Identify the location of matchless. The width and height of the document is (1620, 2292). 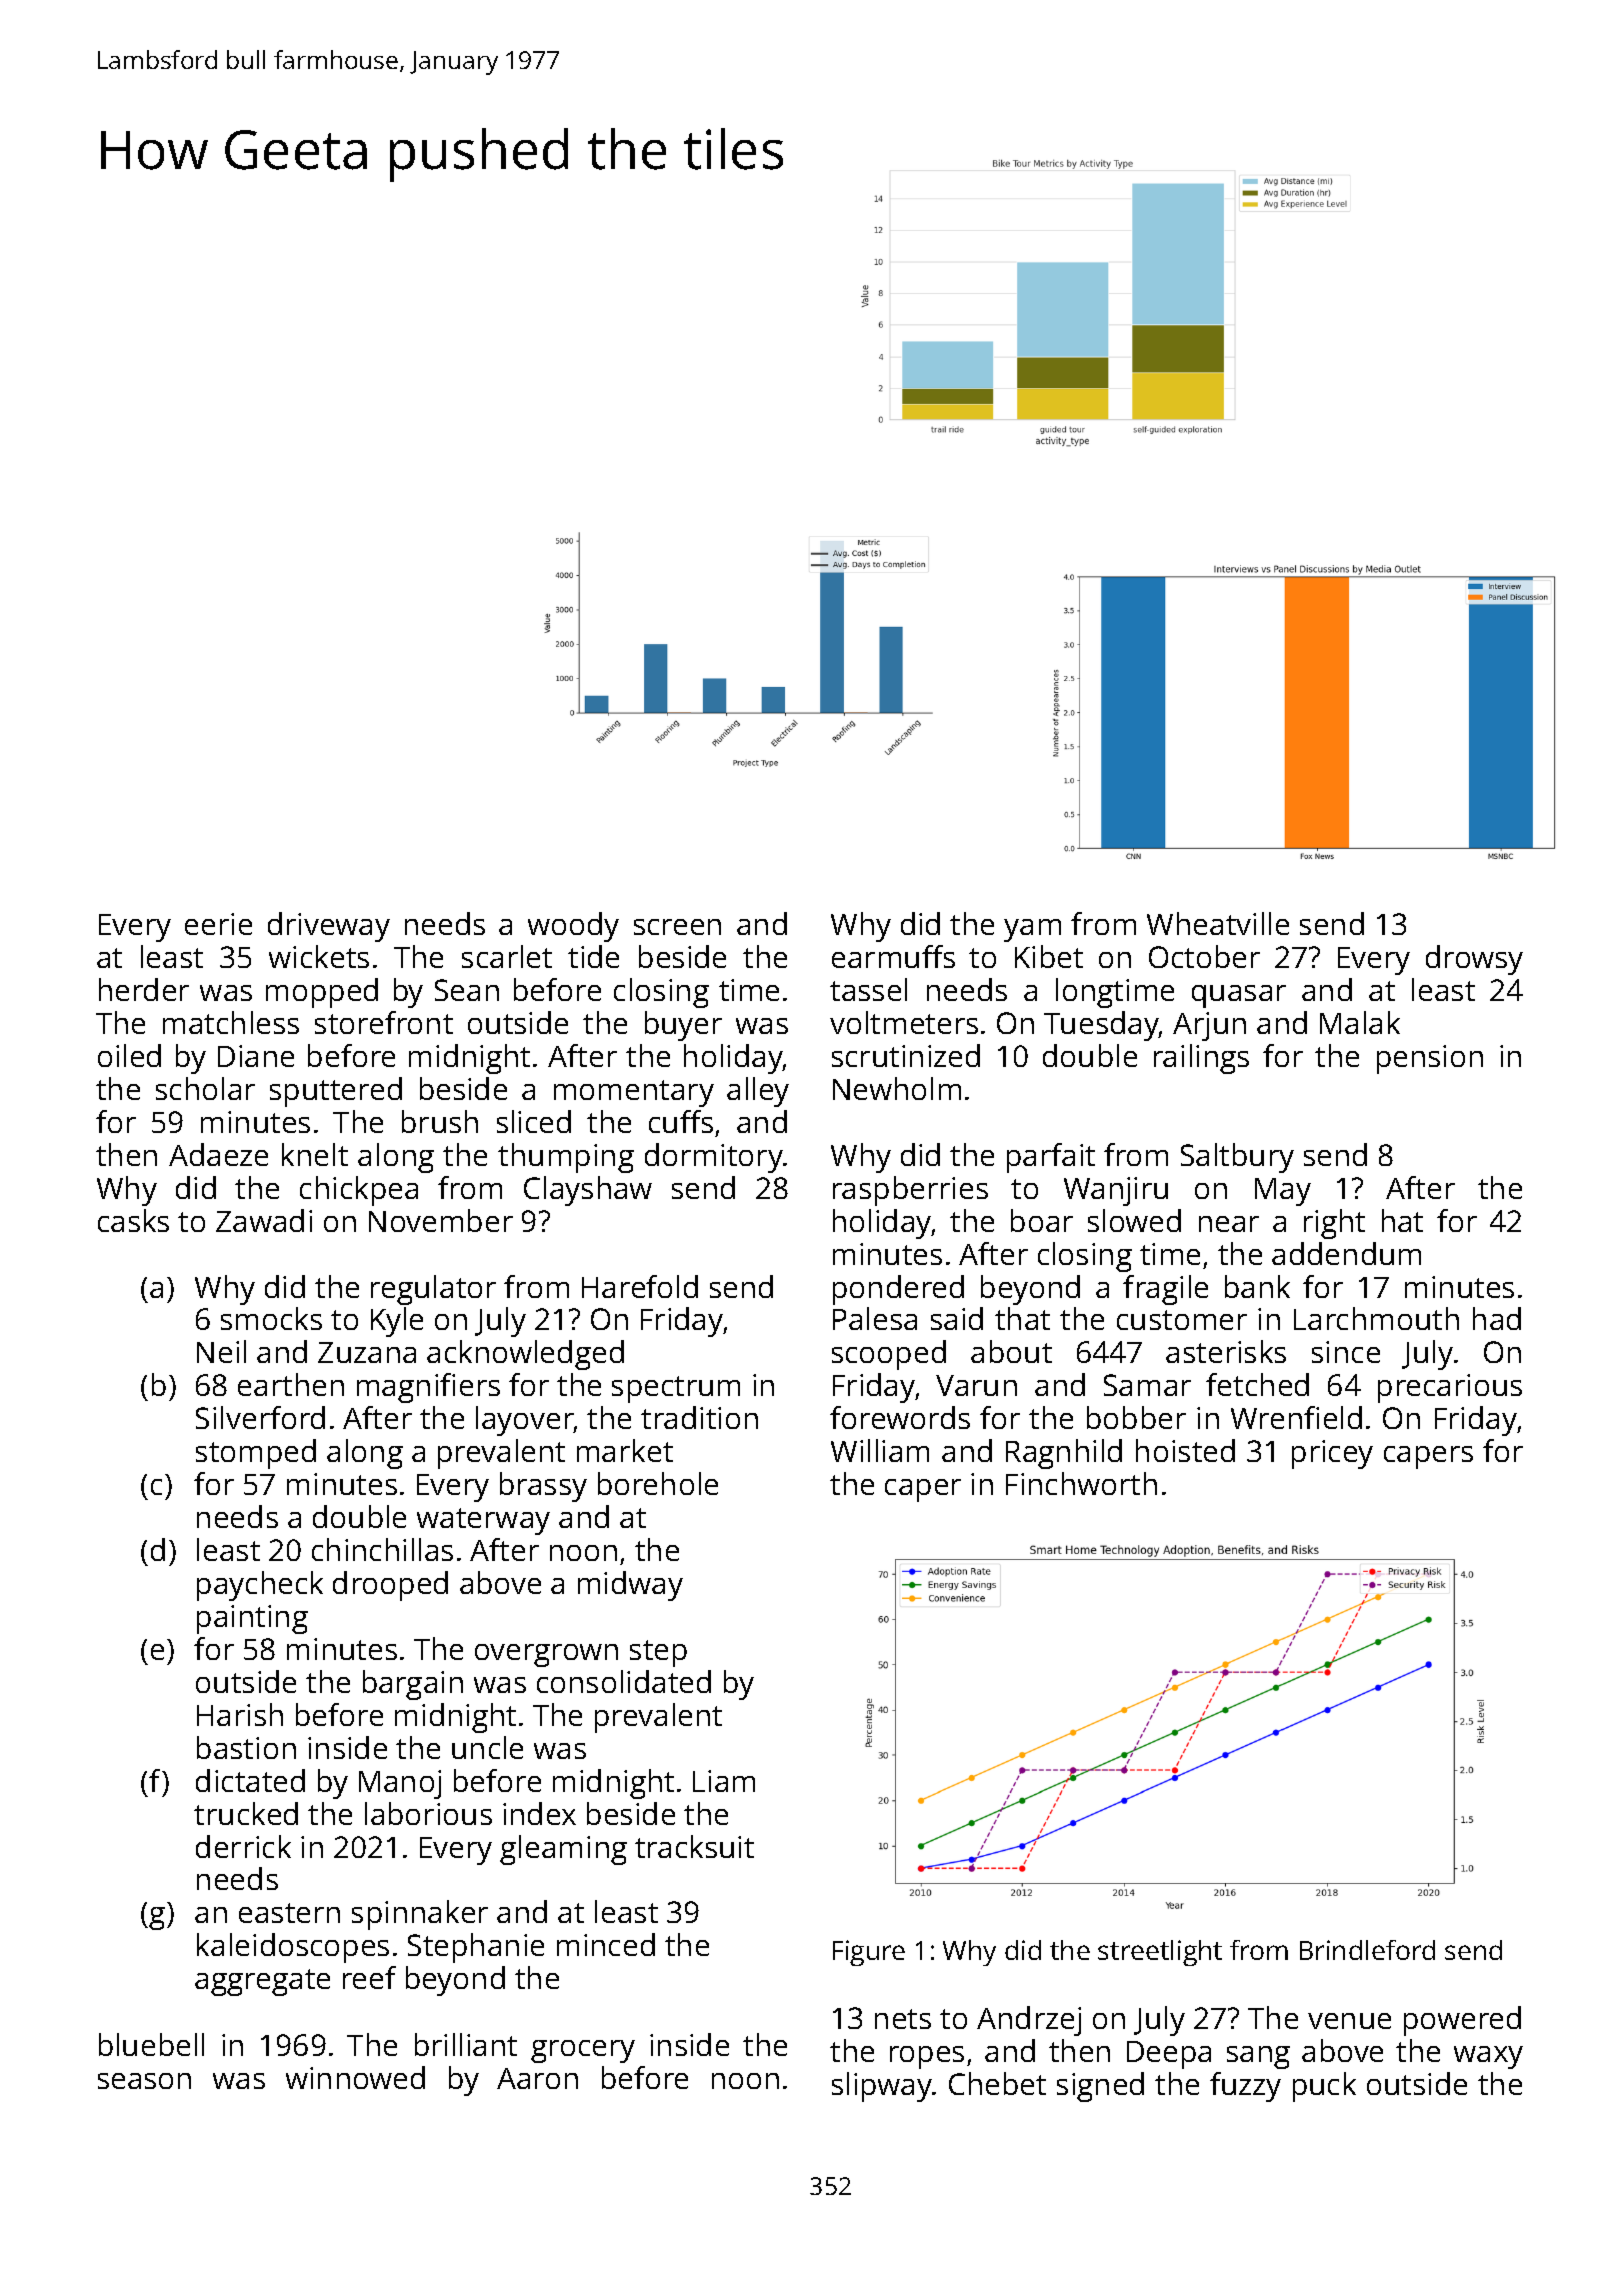
(231, 1022).
